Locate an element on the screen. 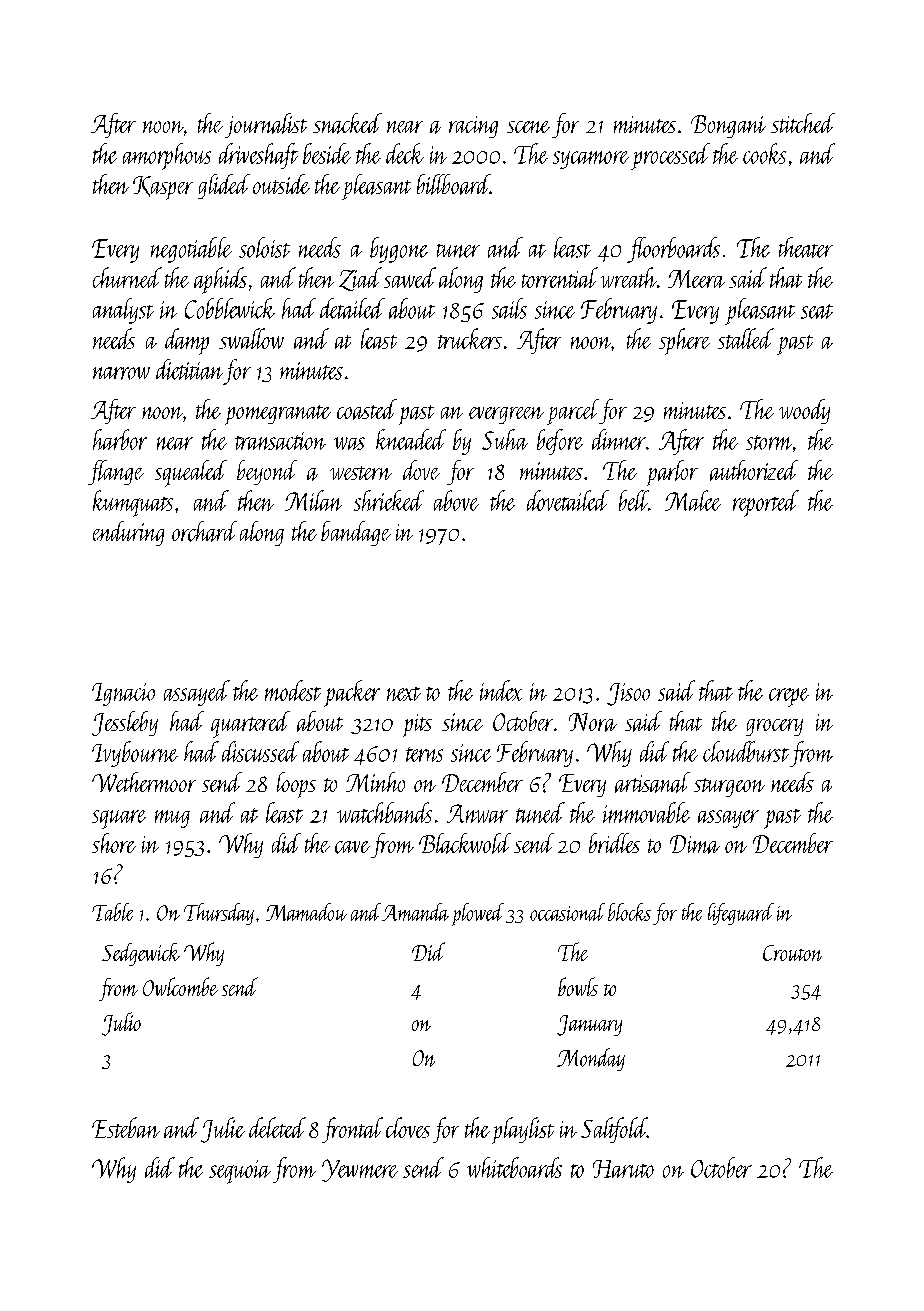 This screenshot has height=1311, width=924. crepe is located at coordinates (789, 697).
